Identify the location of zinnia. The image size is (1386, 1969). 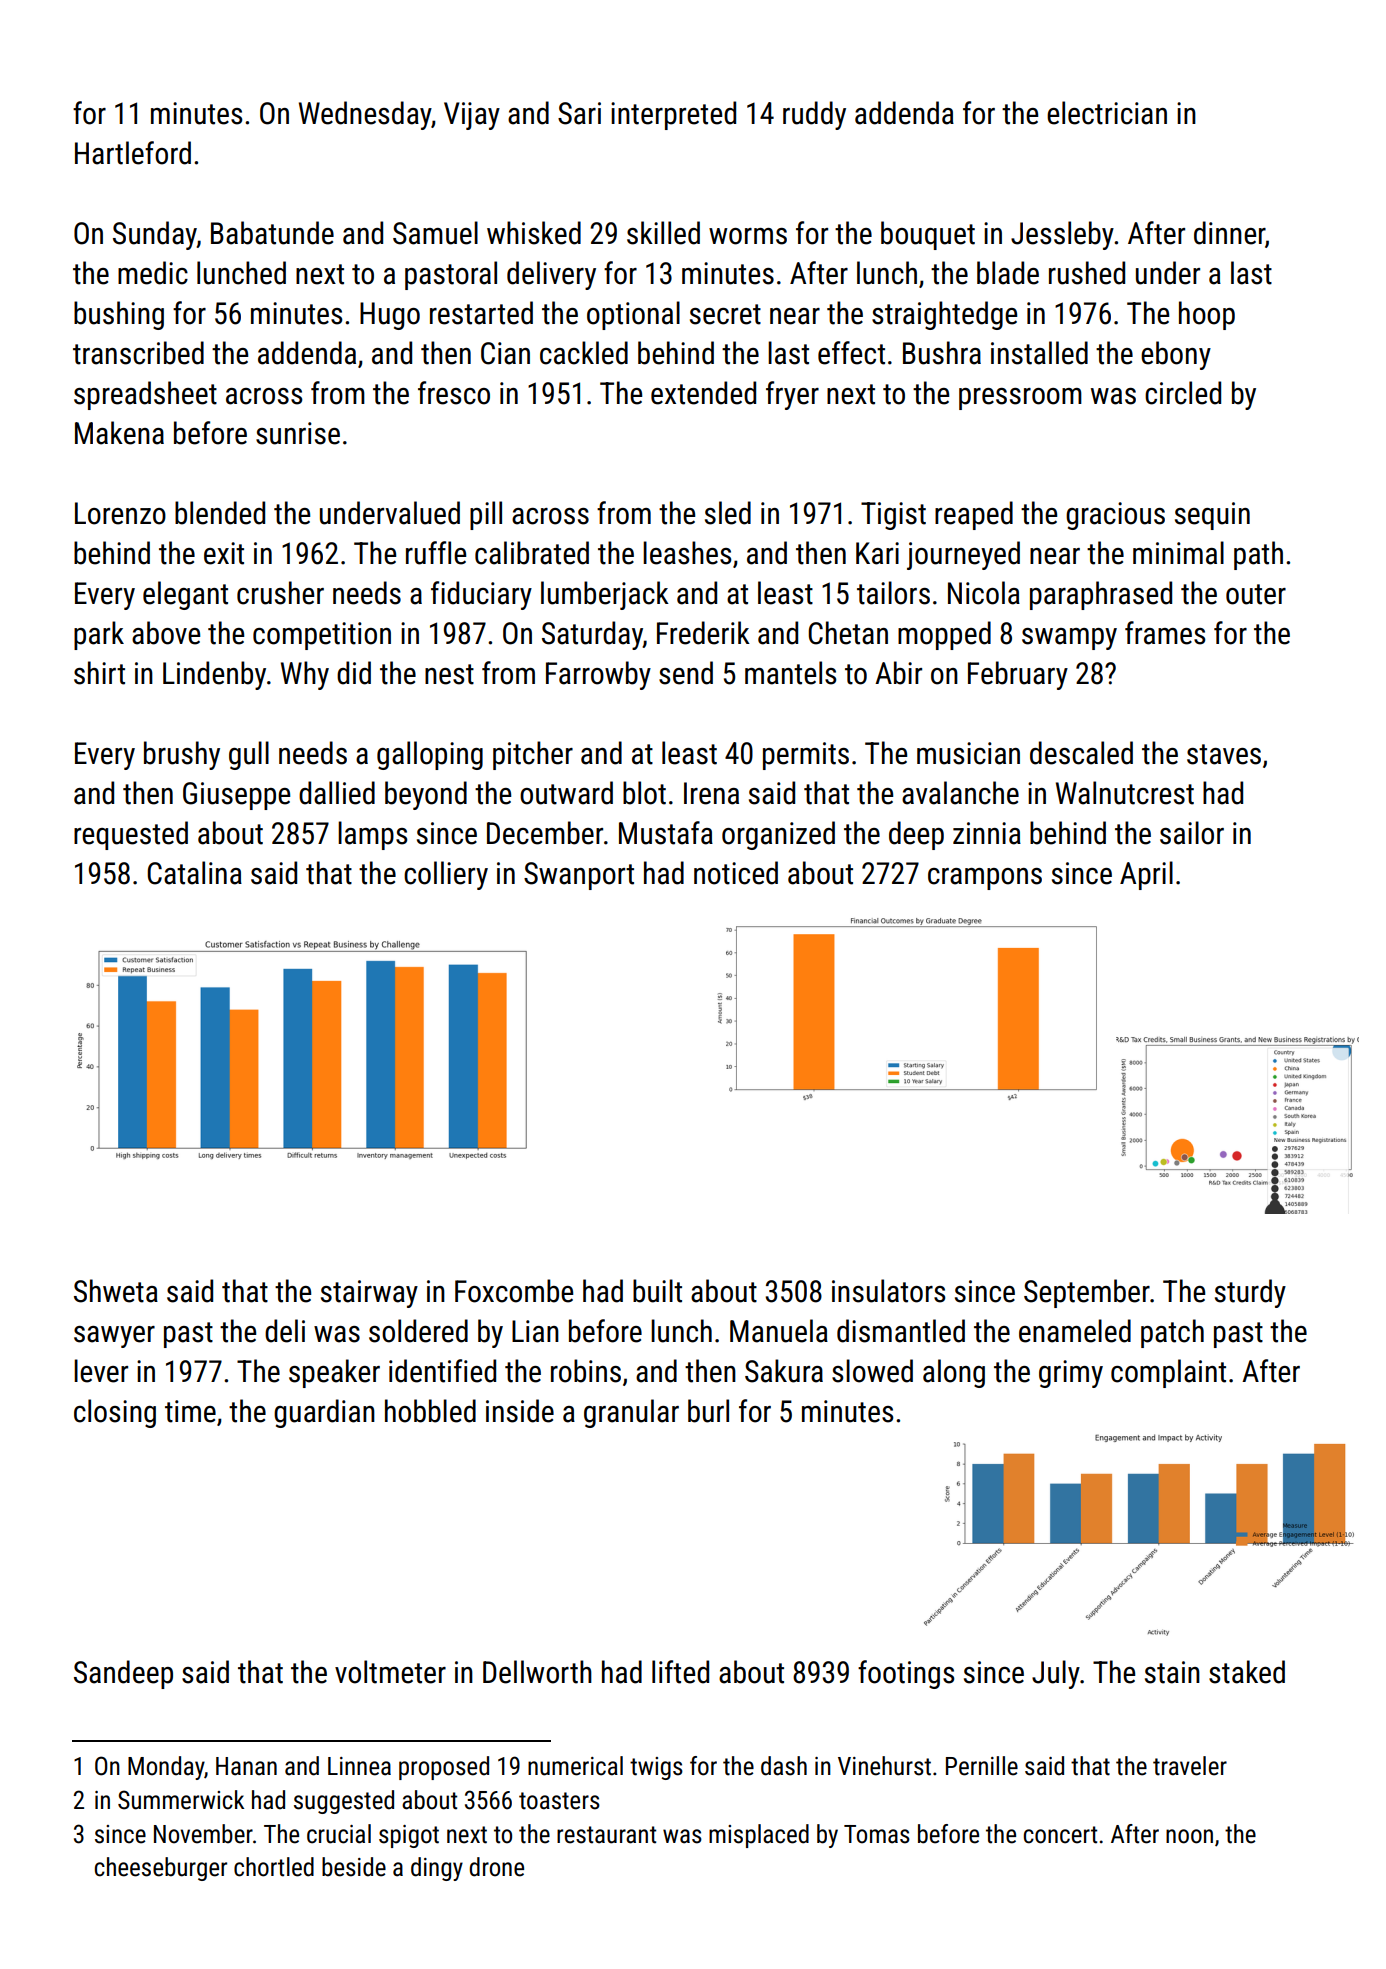
(987, 833).
